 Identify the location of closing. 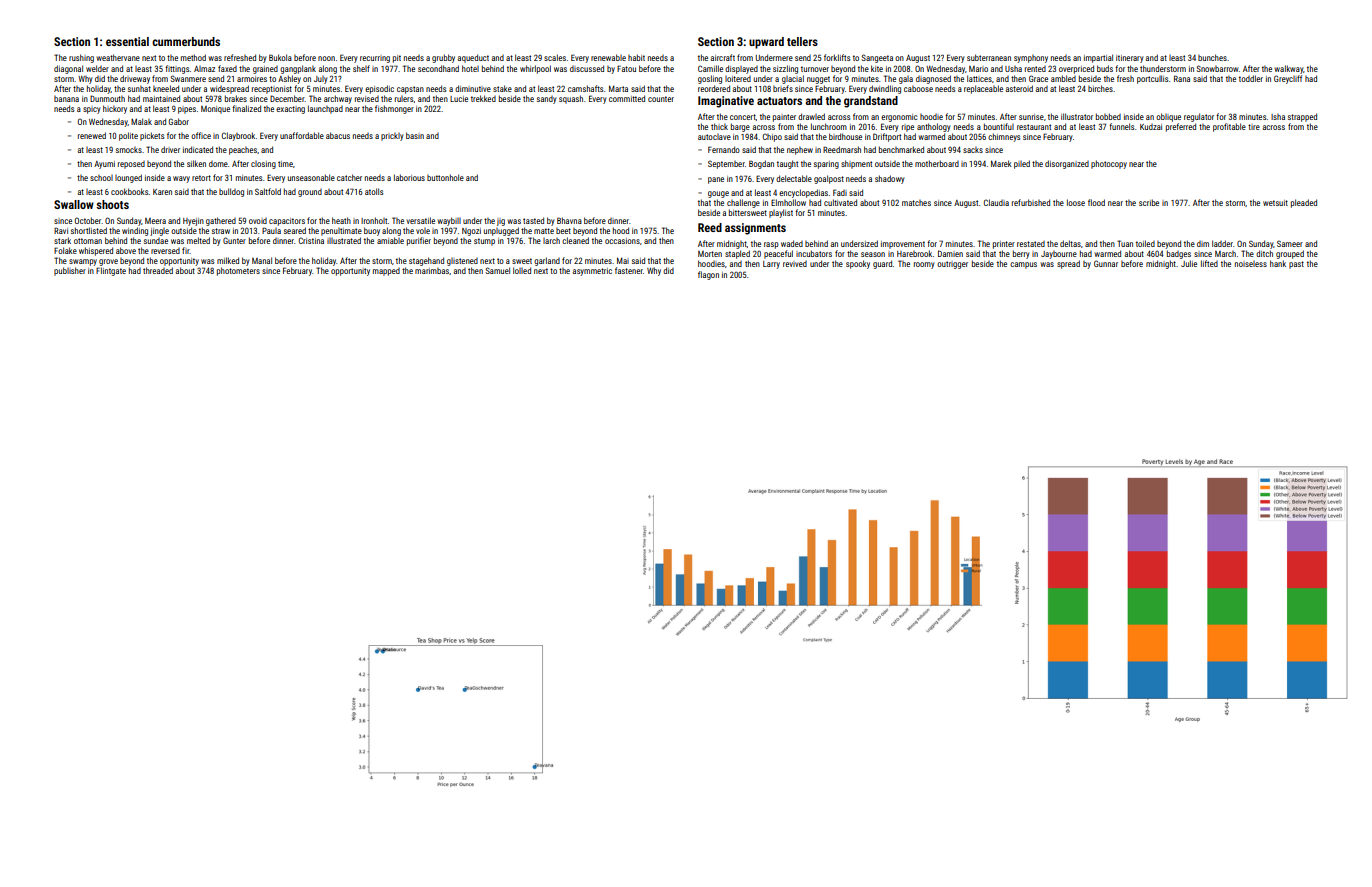
(263, 165).
